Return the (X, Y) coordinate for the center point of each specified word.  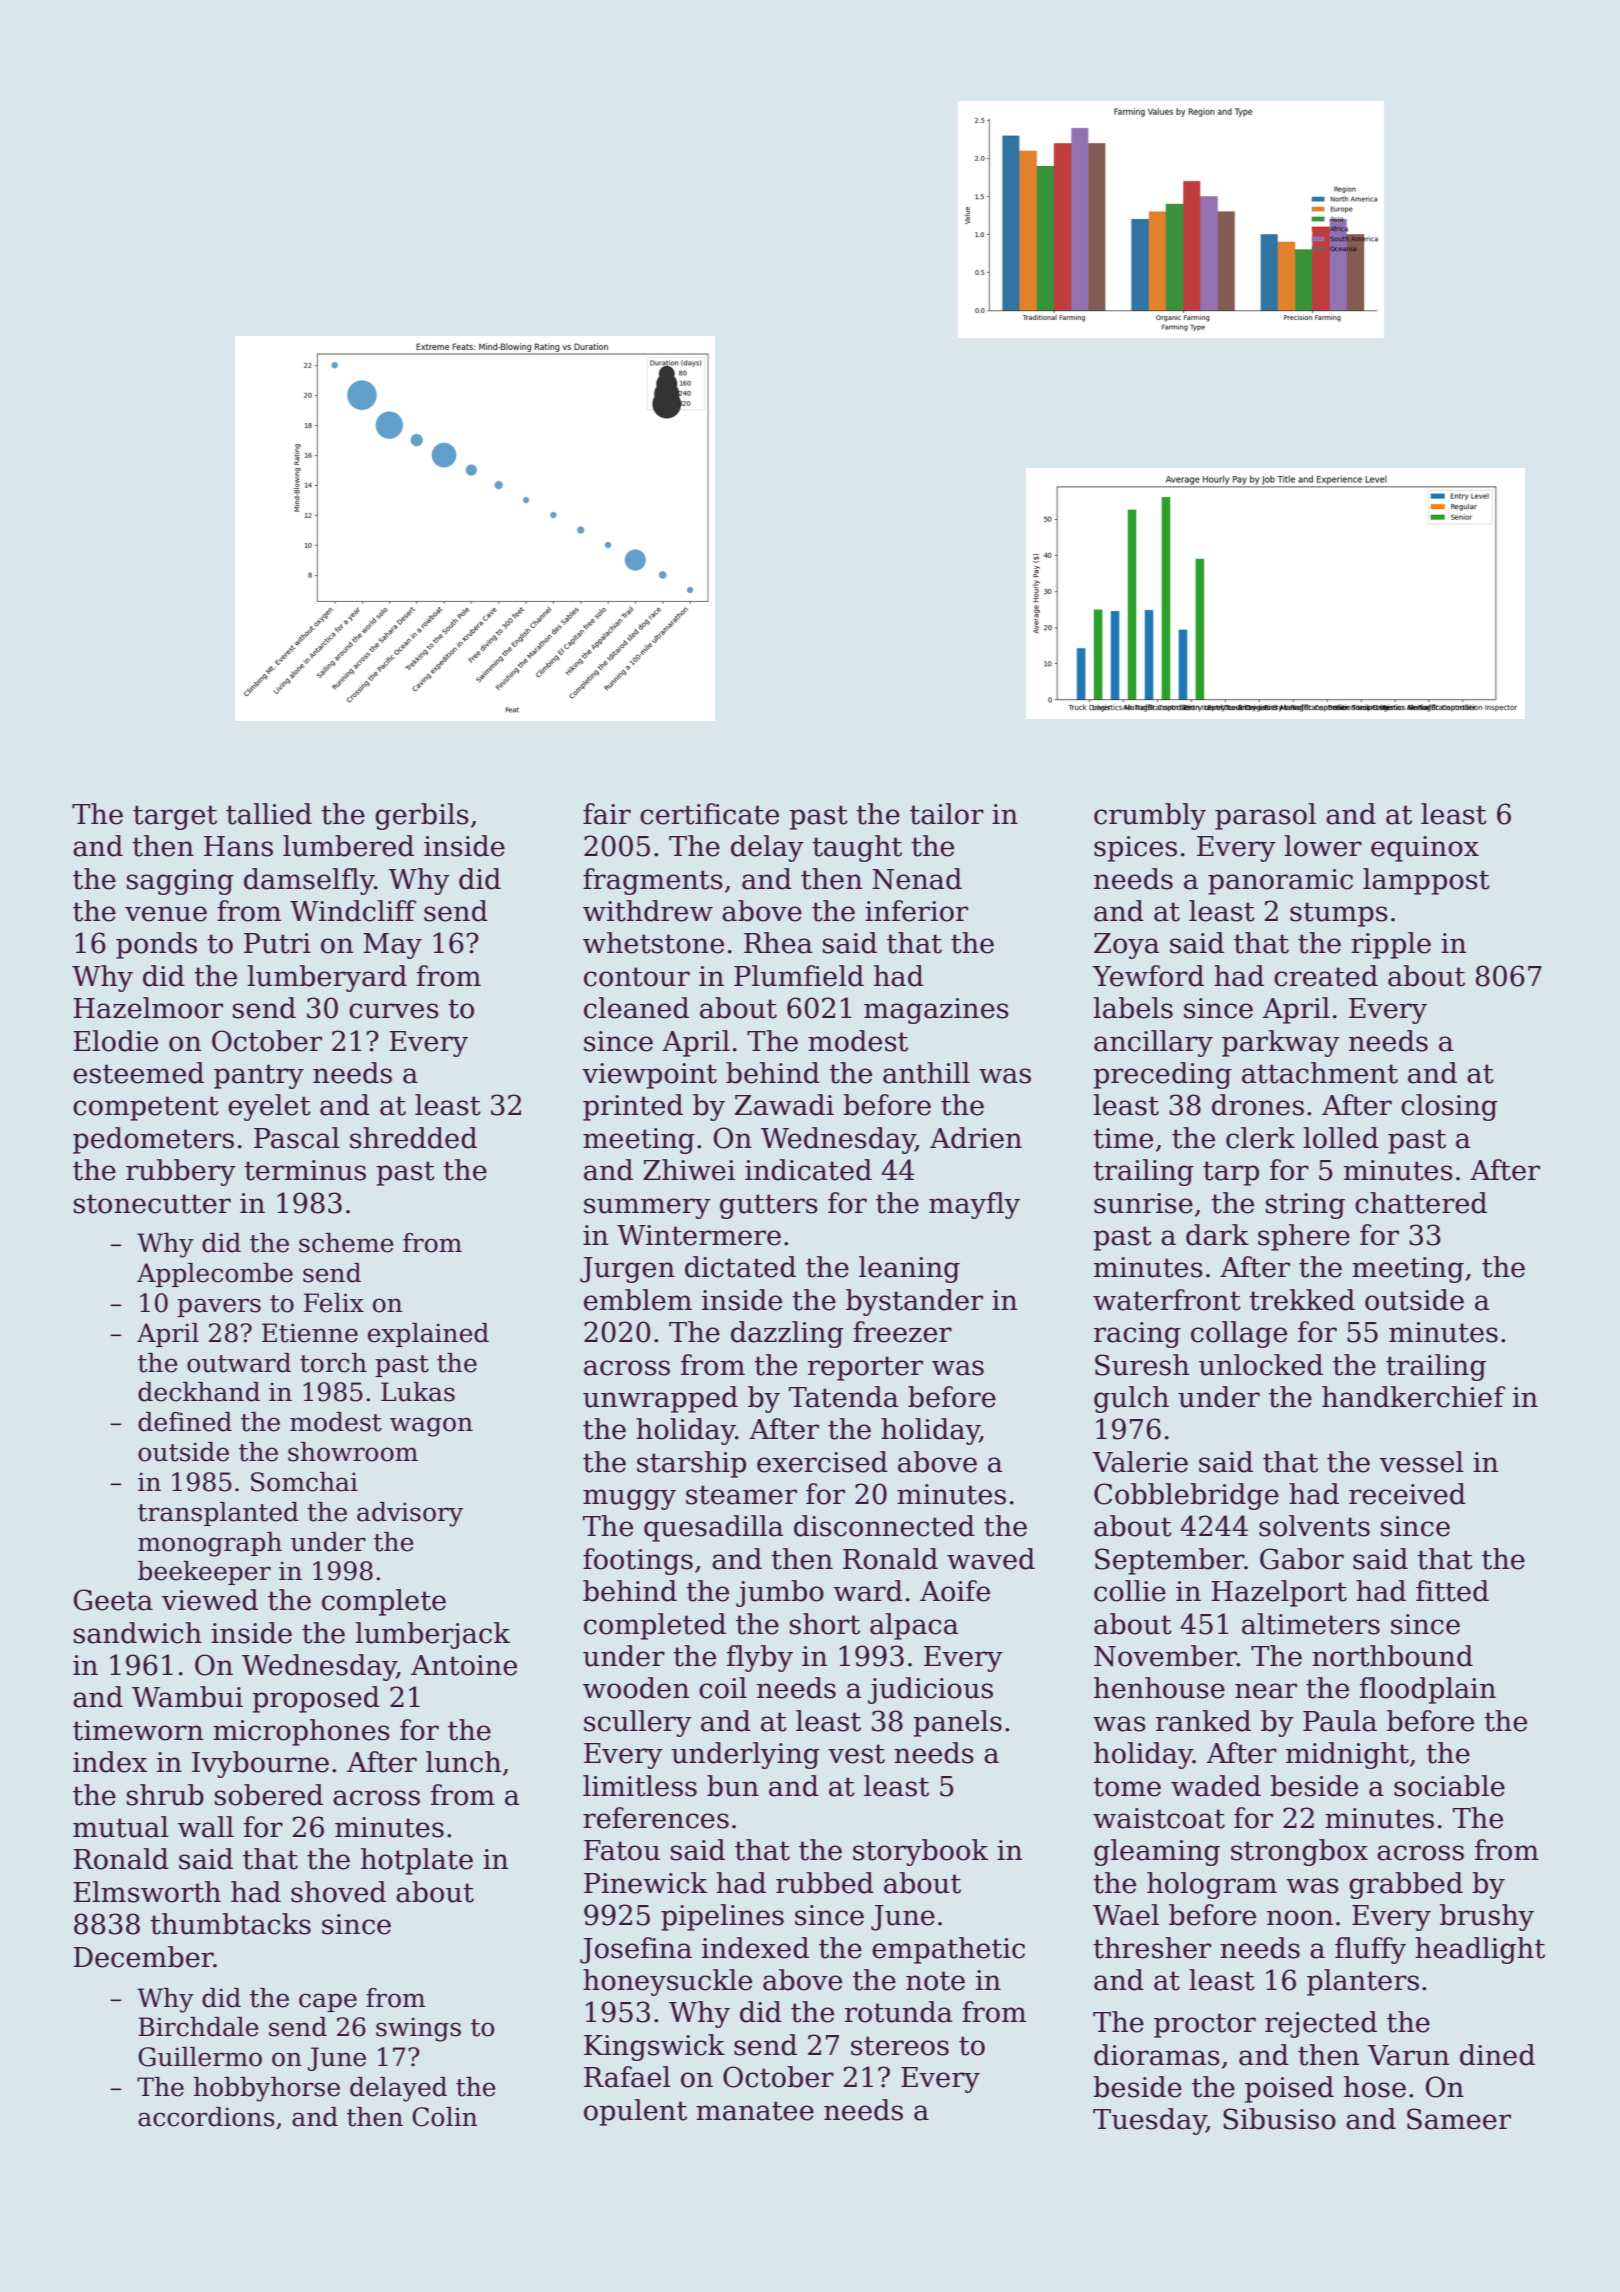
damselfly (309, 881)
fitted (1452, 1591)
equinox (1425, 849)
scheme (346, 1243)
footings (638, 1561)
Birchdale (198, 2027)
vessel (1422, 1462)
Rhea (778, 943)
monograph (210, 1544)
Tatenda (843, 1397)
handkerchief (1413, 1397)
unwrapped (660, 1399)
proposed (316, 1699)
